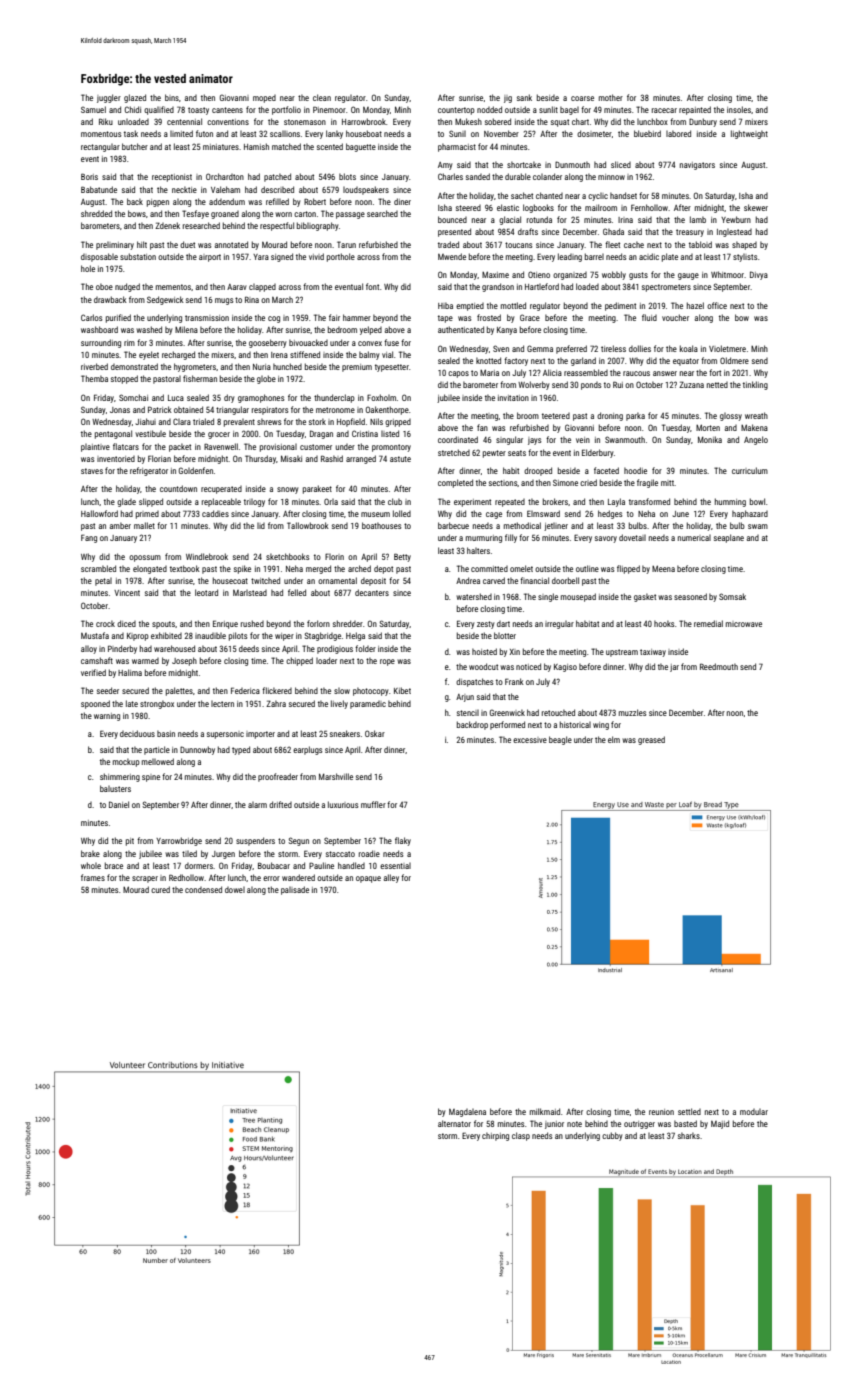 The width and height of the screenshot is (849, 1400). Describe the element at coordinates (622, 653) in the screenshot. I see `upstream` at that location.
